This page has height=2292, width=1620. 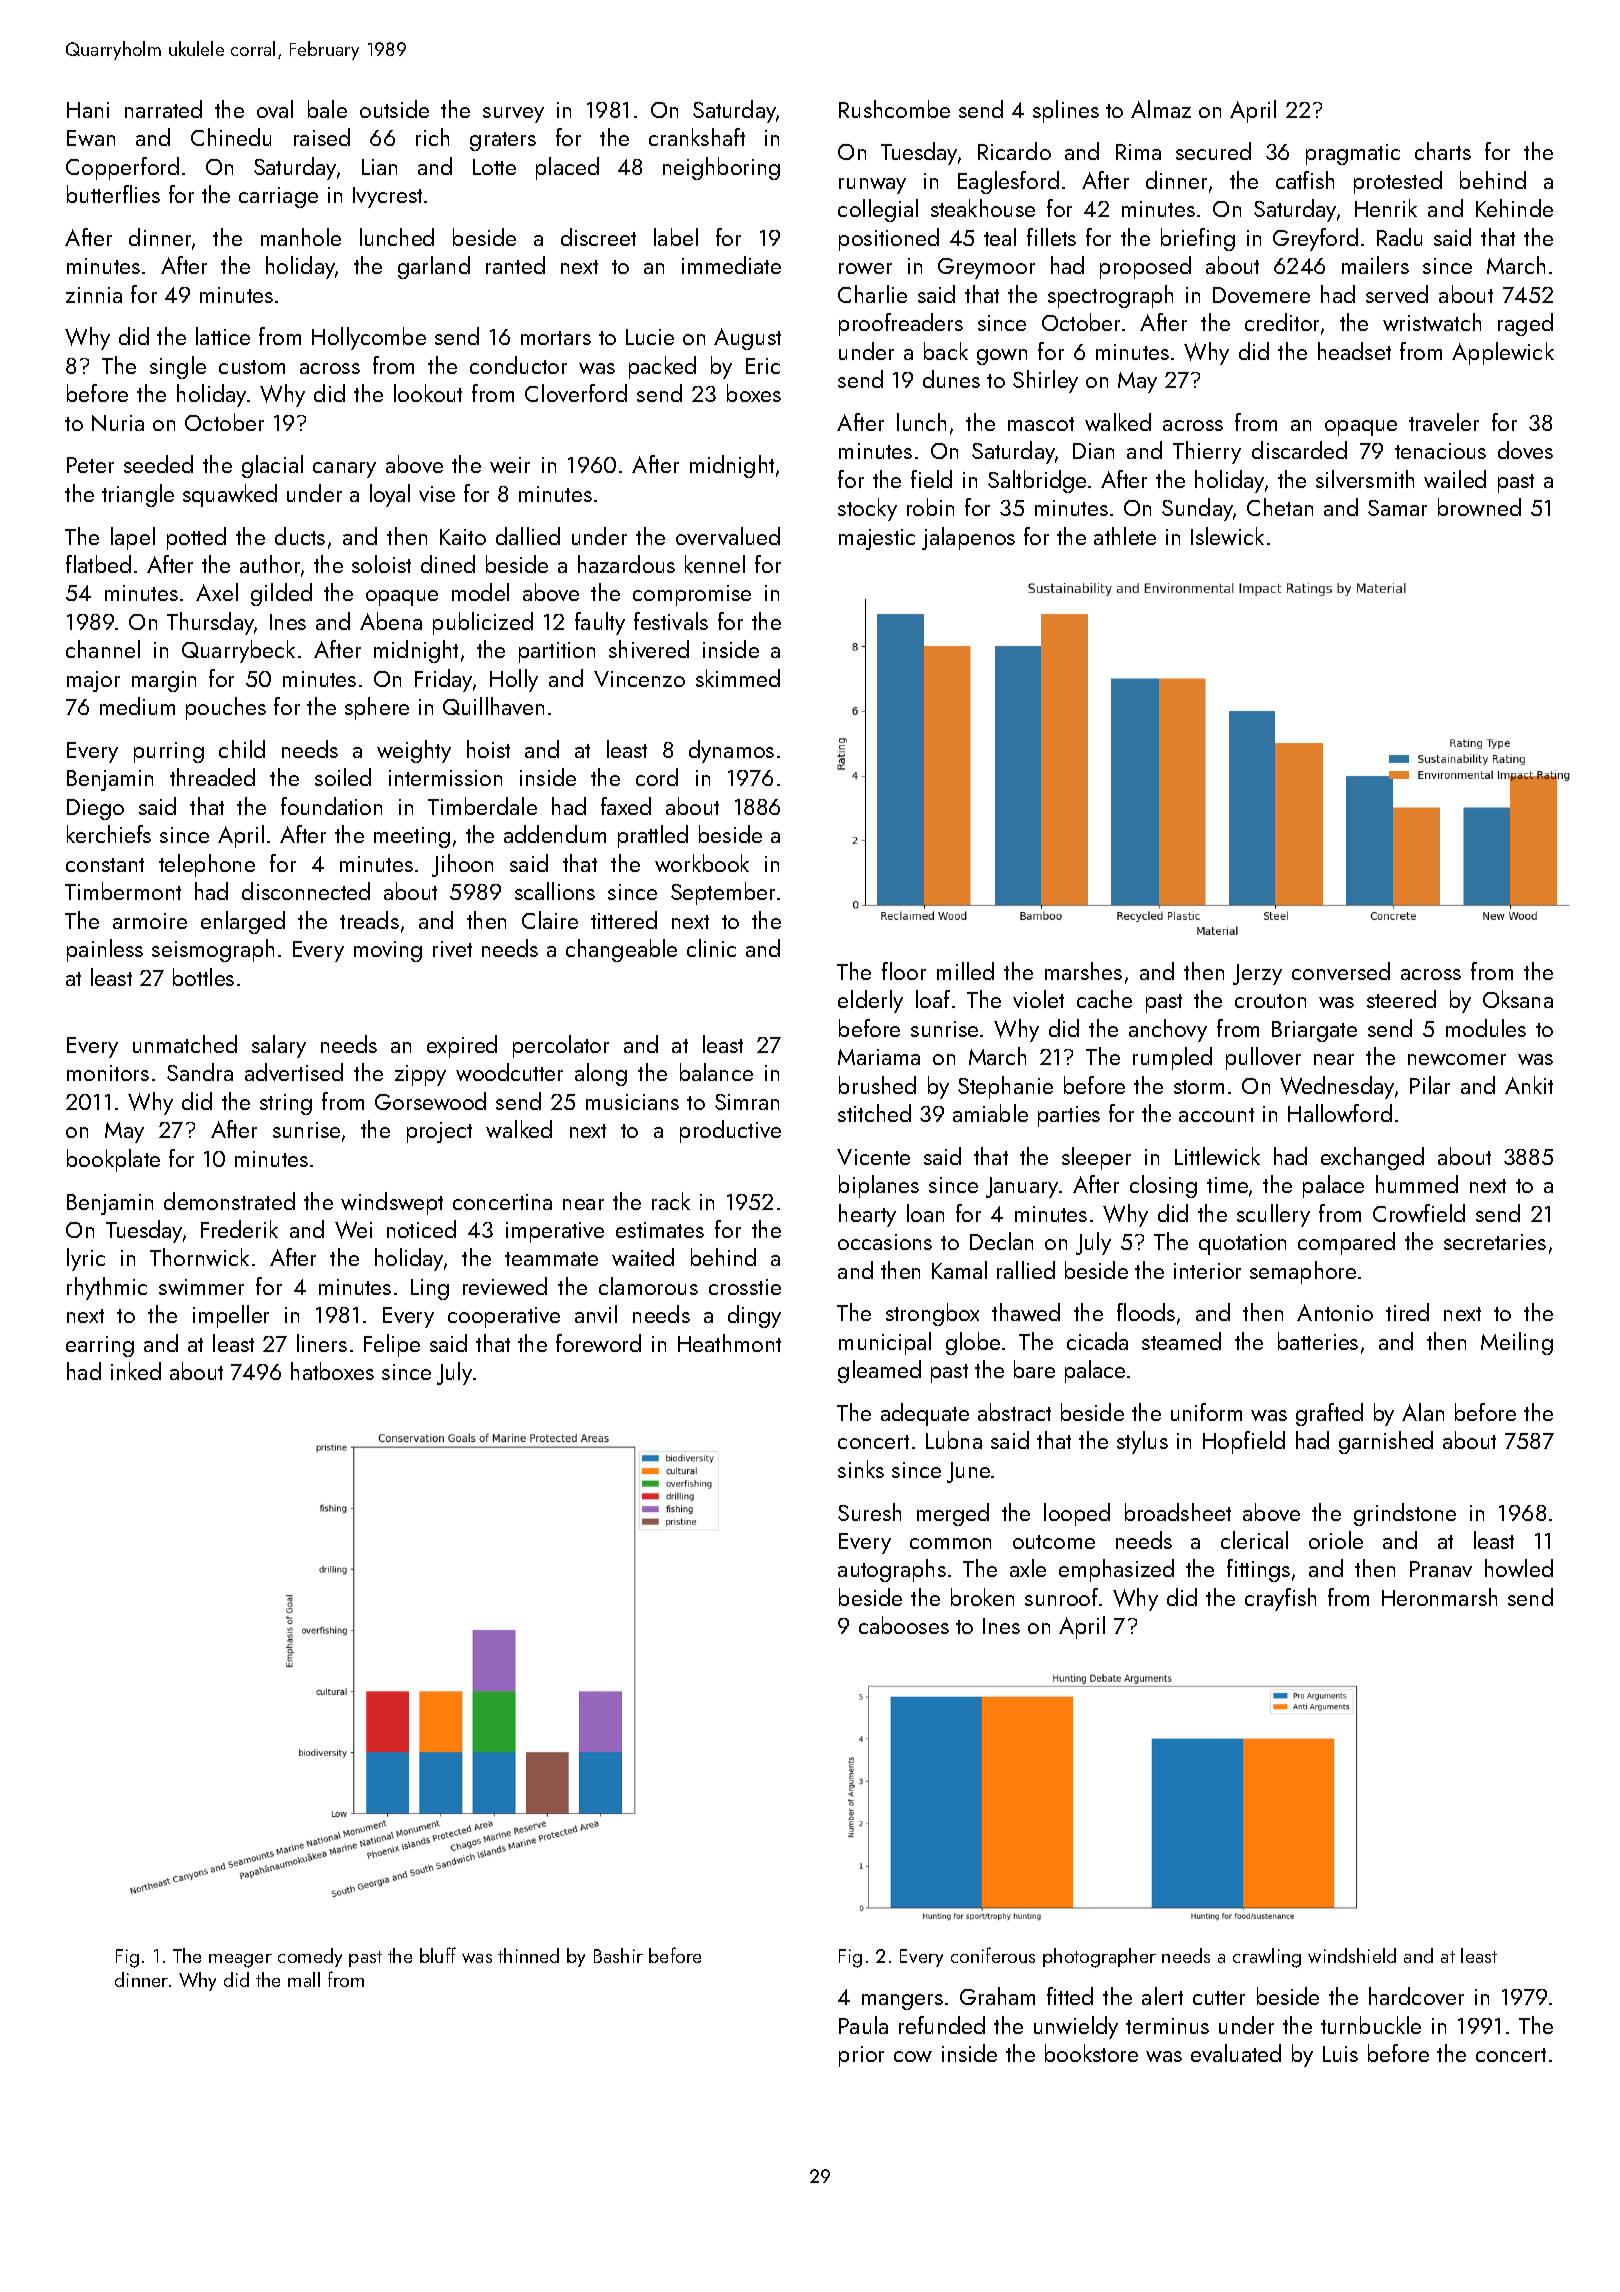 What do you see at coordinates (421, 1229) in the page?
I see `noticed` at bounding box center [421, 1229].
